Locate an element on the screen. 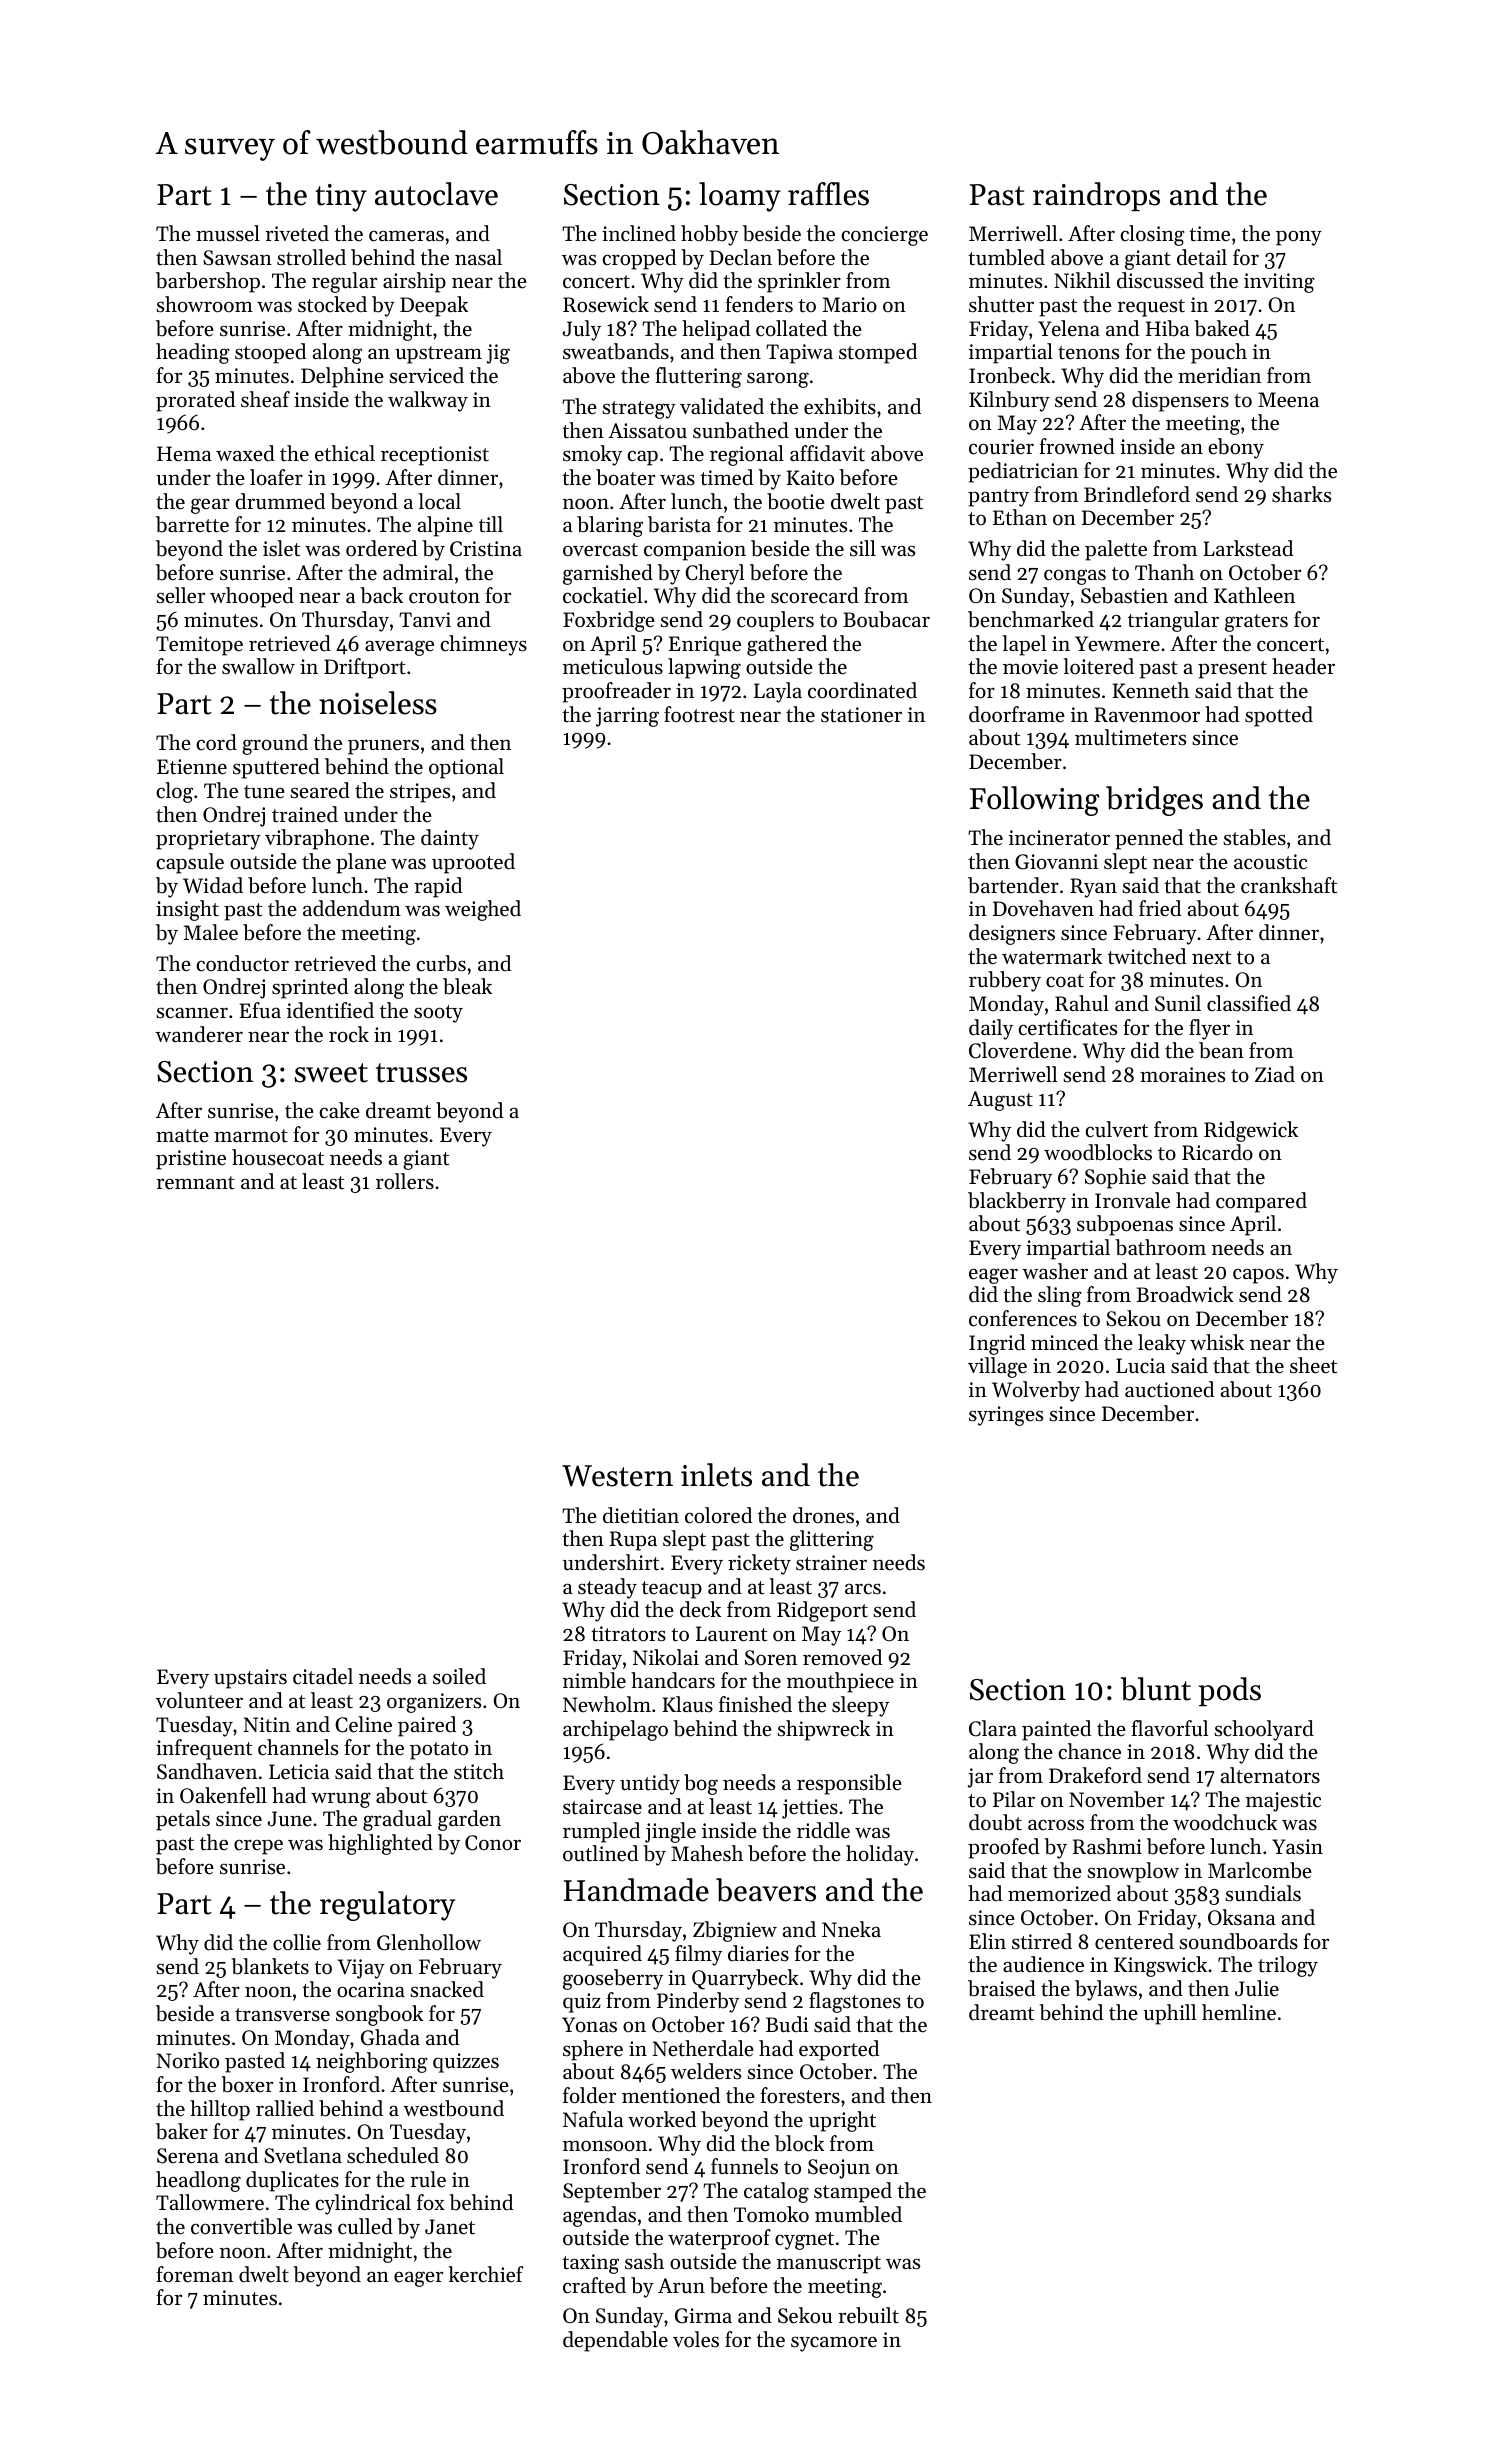  Driftport is located at coordinates (365, 668).
